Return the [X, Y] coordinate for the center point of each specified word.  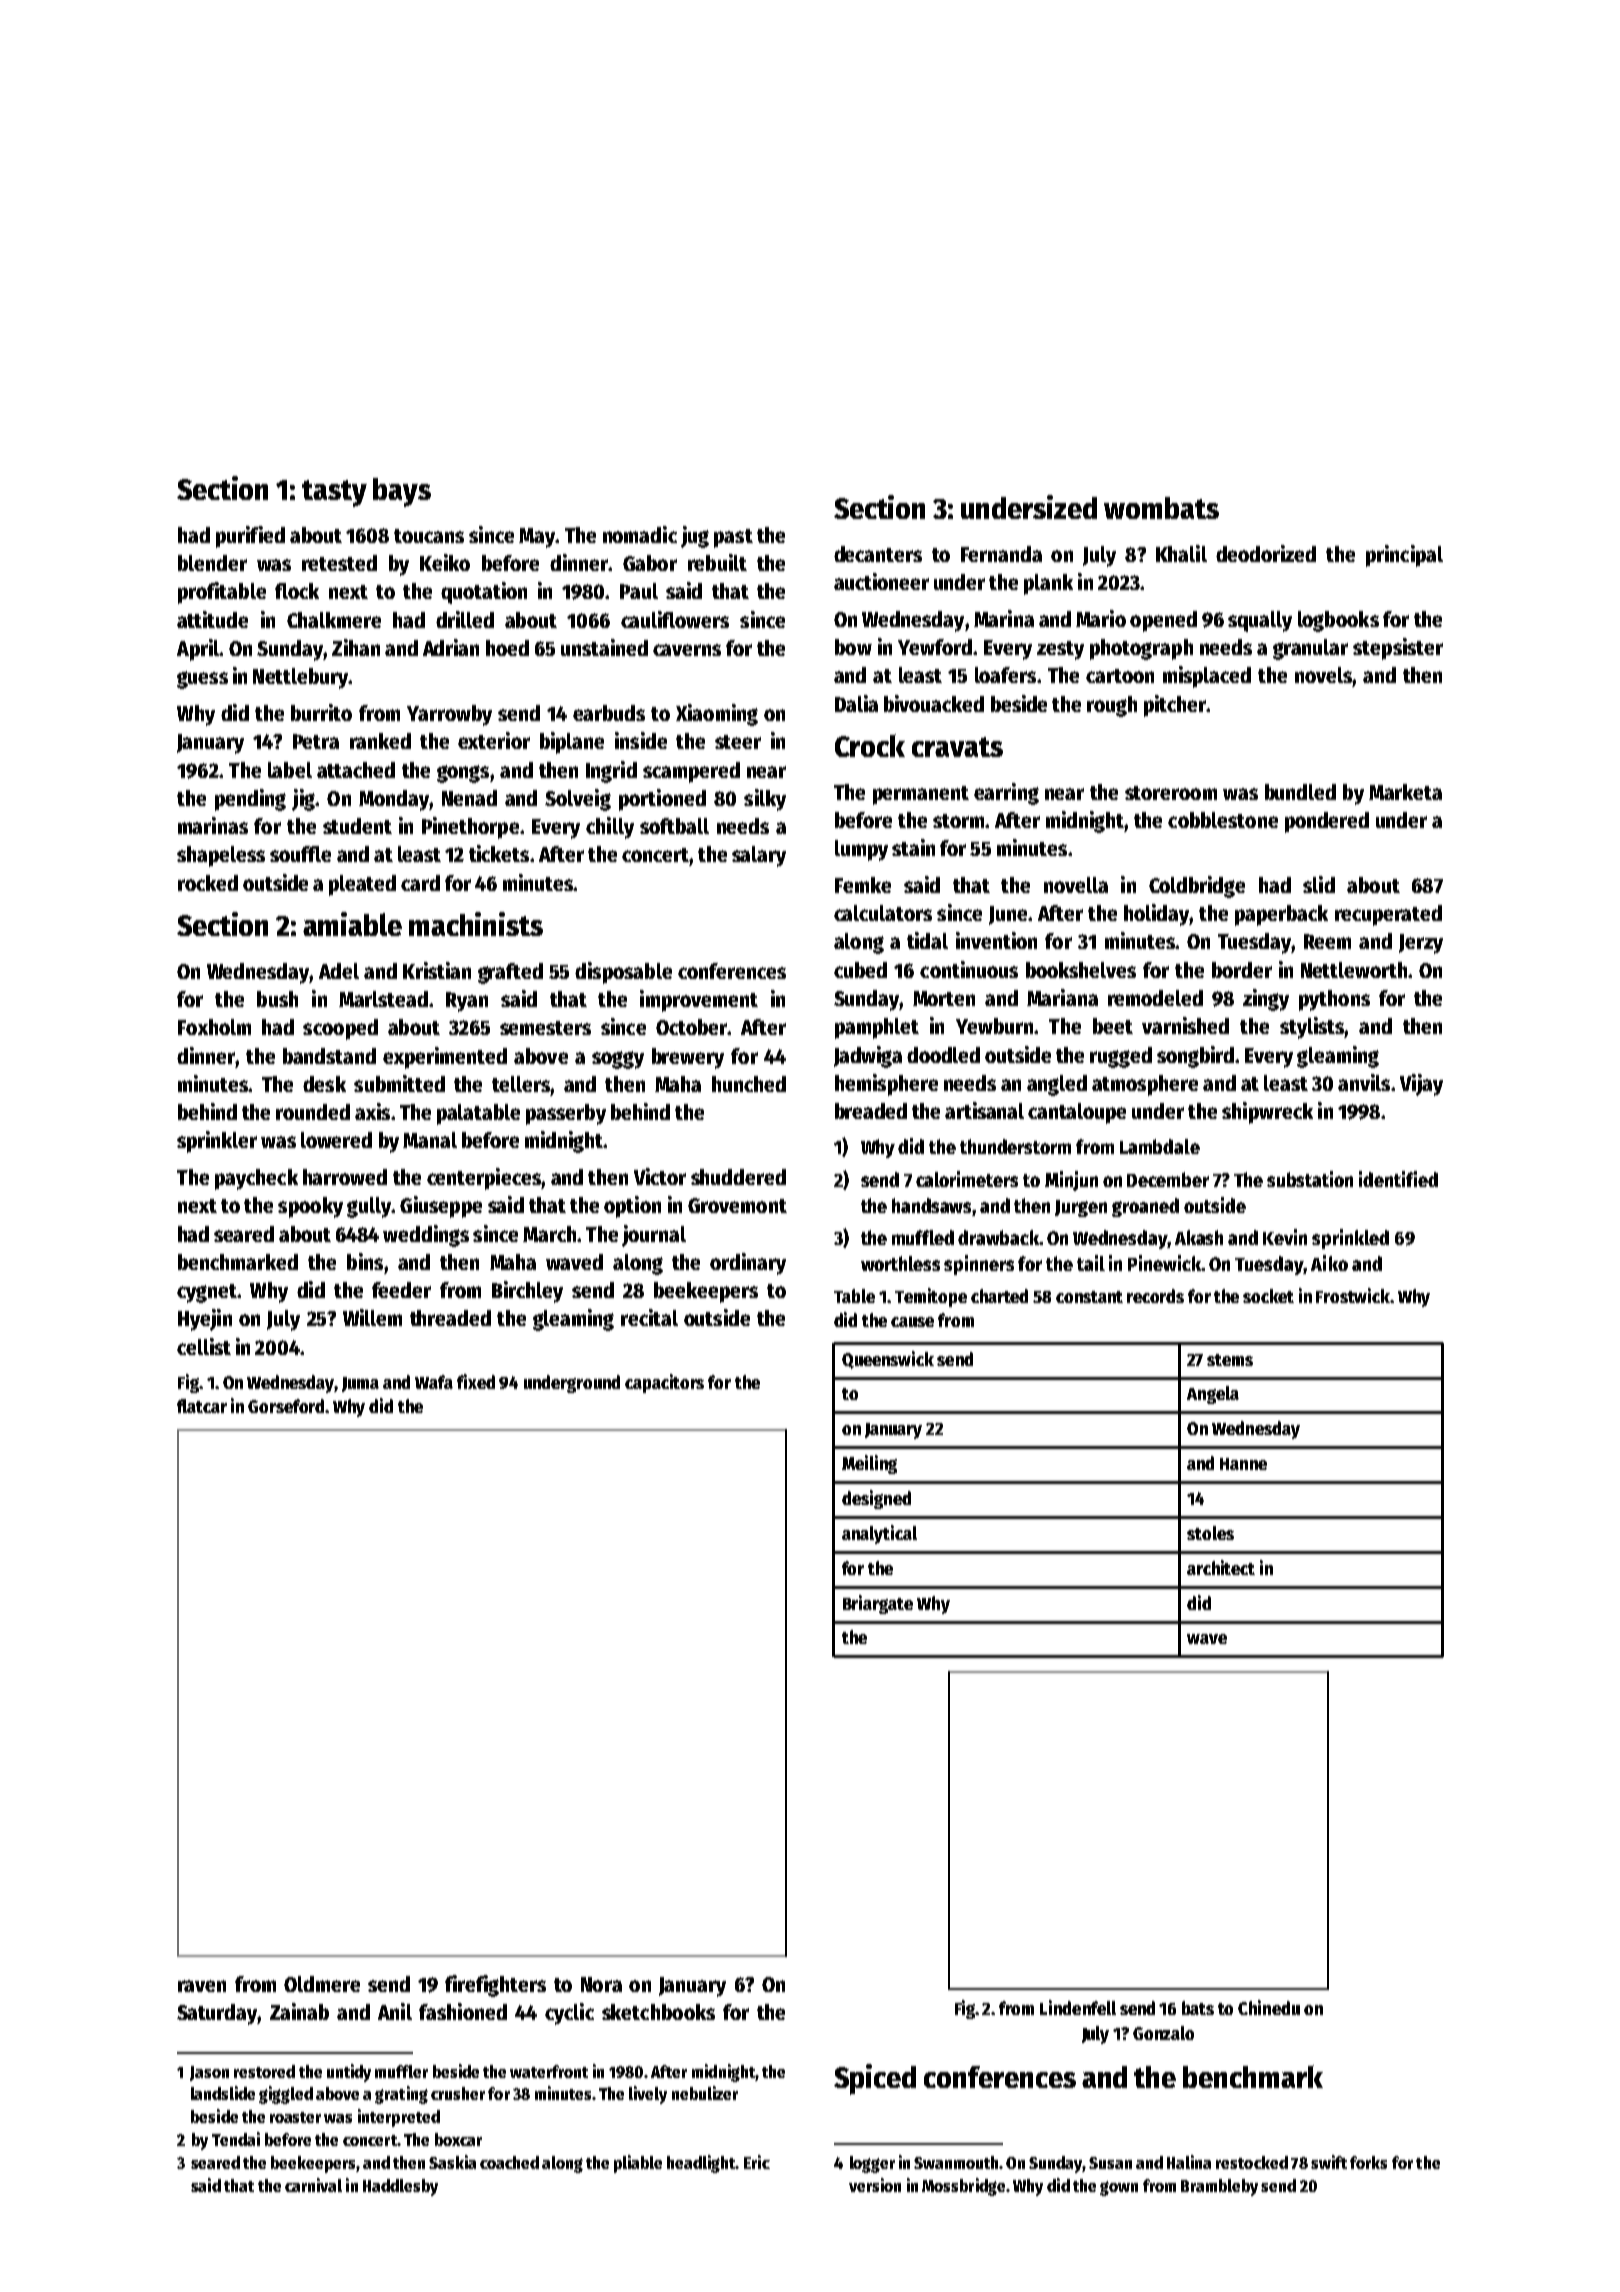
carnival [313, 2185]
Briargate [878, 1604]
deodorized [1266, 553]
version [875, 2185]
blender [212, 563]
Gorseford [287, 1406]
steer [738, 742]
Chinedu [1269, 2007]
